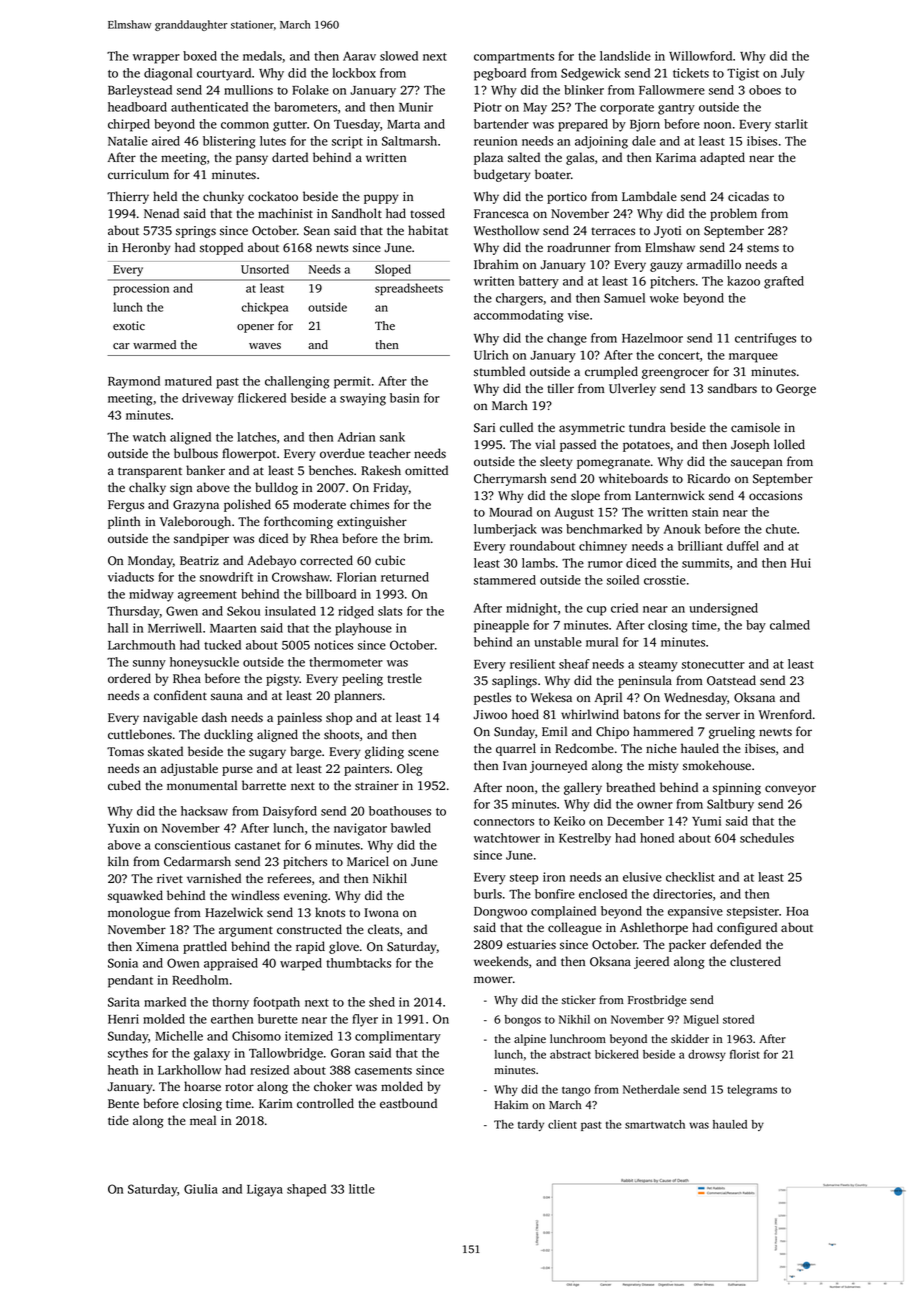  Describe the element at coordinates (679, 356) in the screenshot. I see `concert` at that location.
